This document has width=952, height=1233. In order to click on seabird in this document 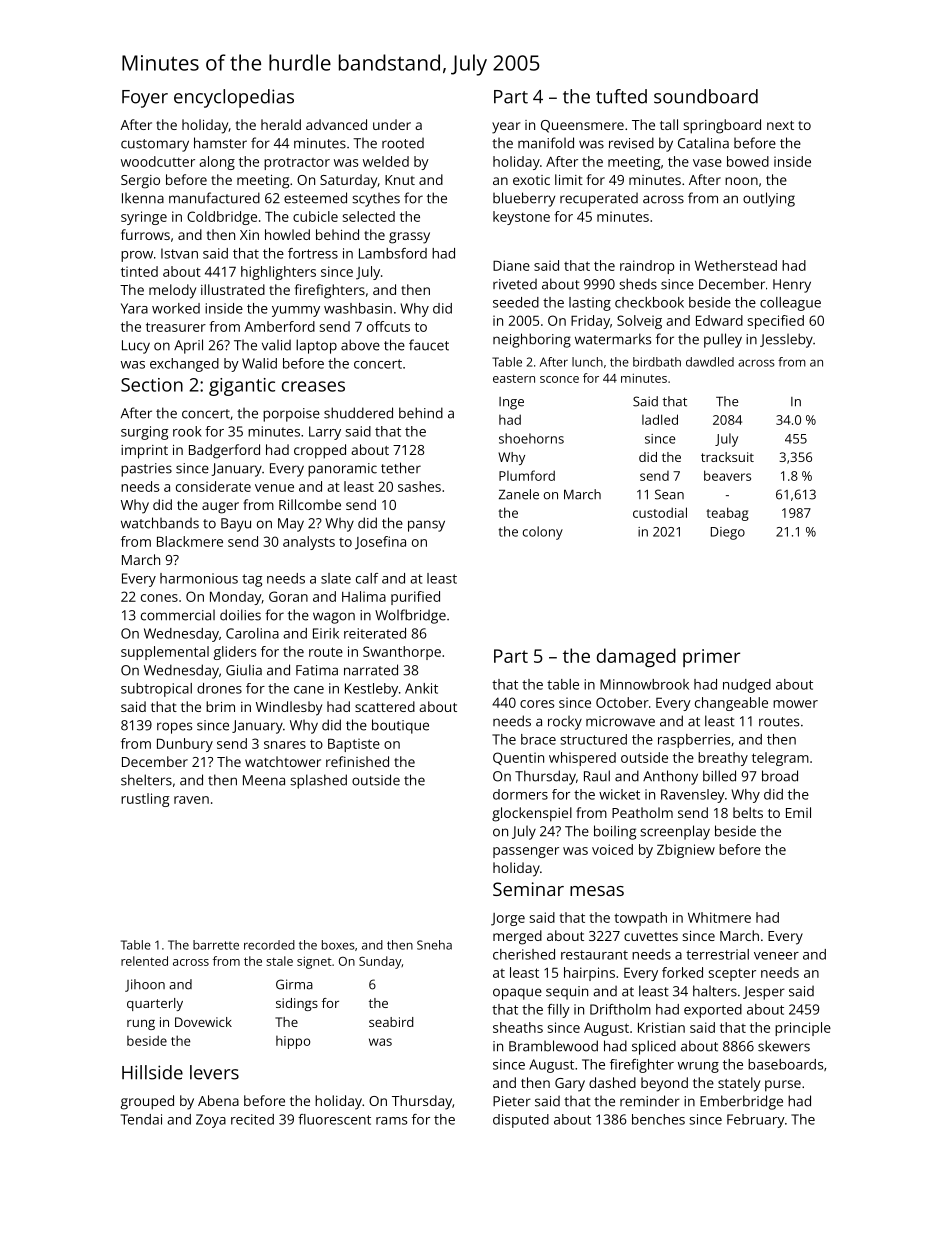, I will do `click(391, 1022)`.
